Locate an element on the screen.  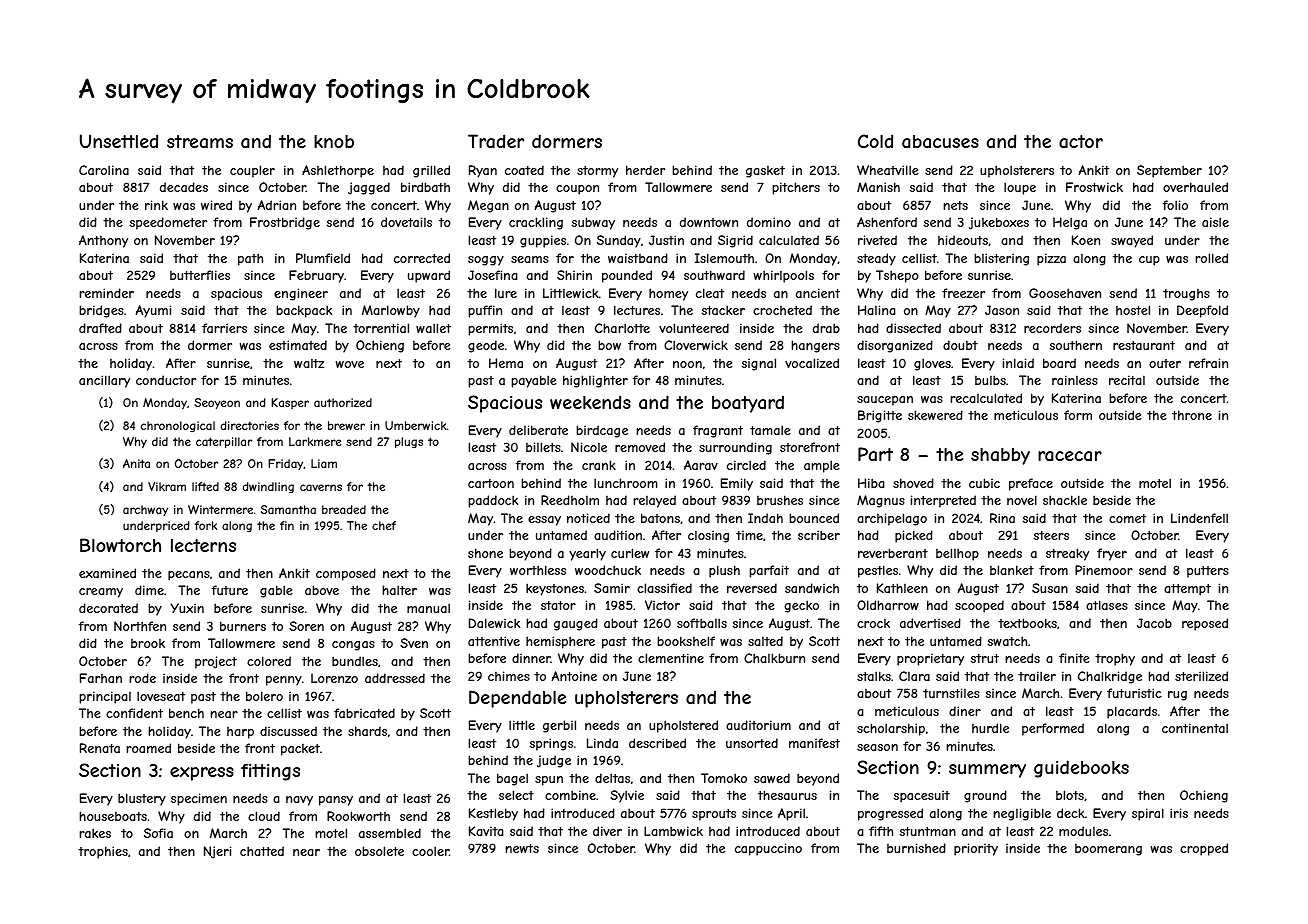
Northfen is located at coordinates (140, 626).
